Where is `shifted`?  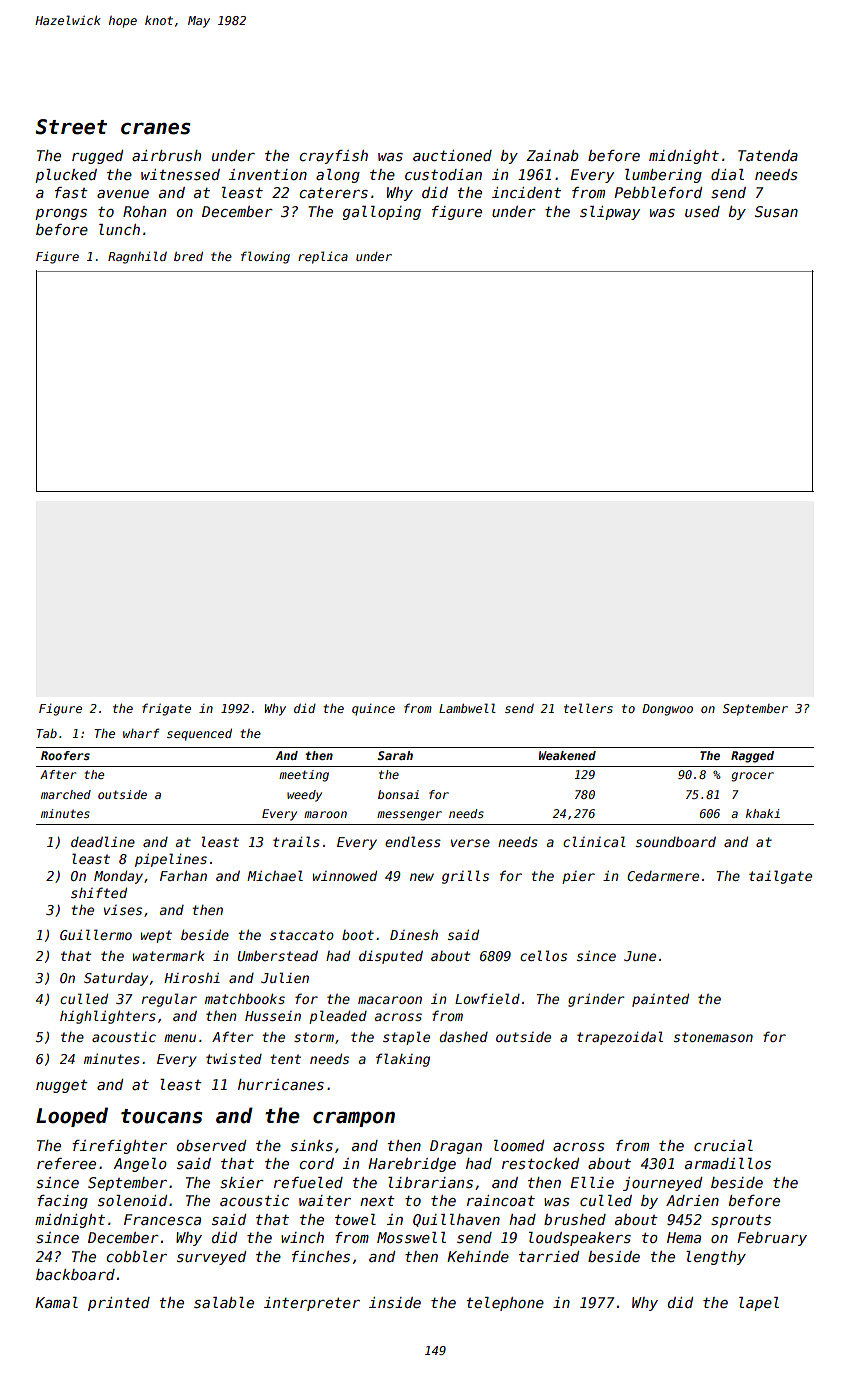 shifted is located at coordinates (99, 892).
